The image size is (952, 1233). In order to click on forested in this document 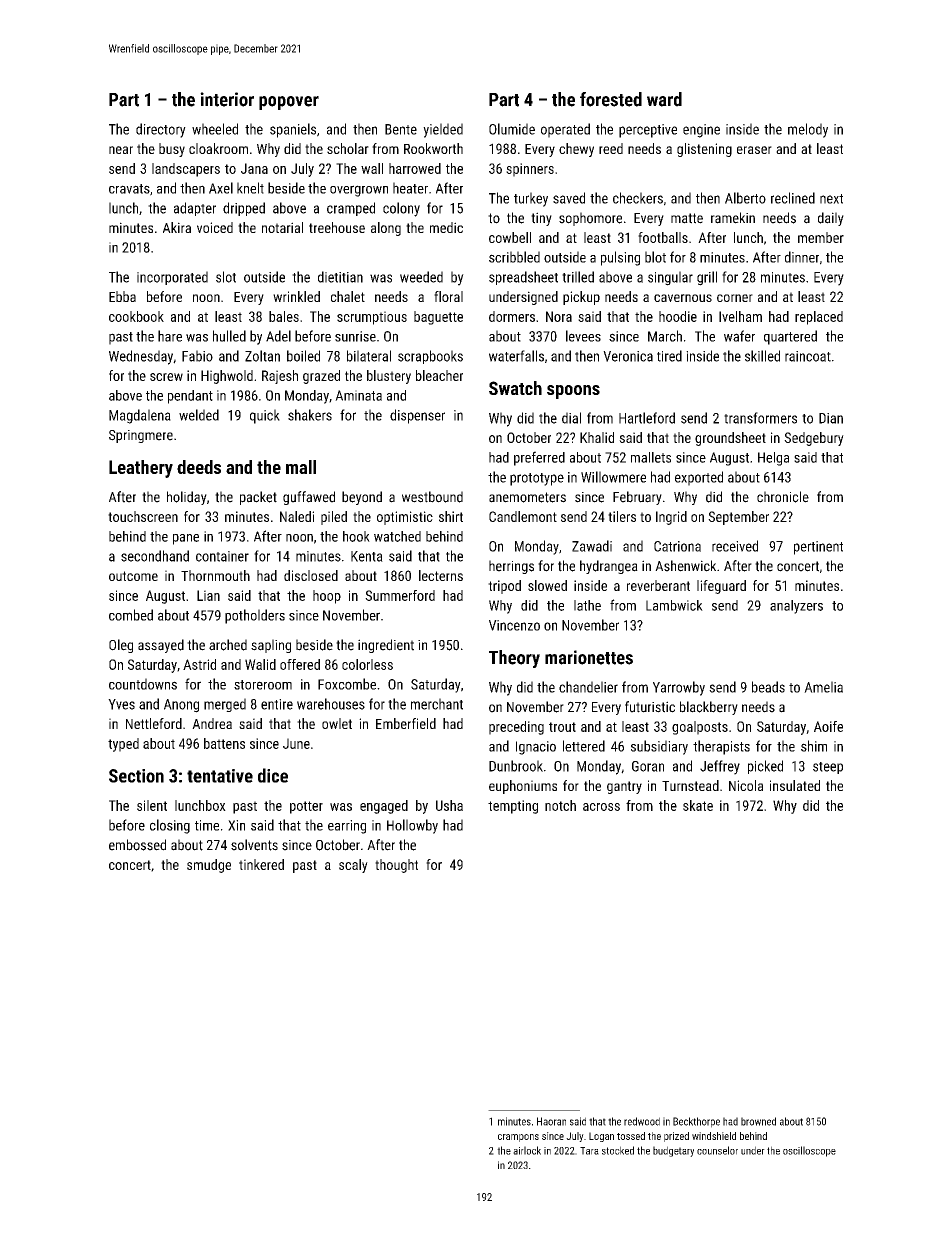, I will do `click(611, 99)`.
